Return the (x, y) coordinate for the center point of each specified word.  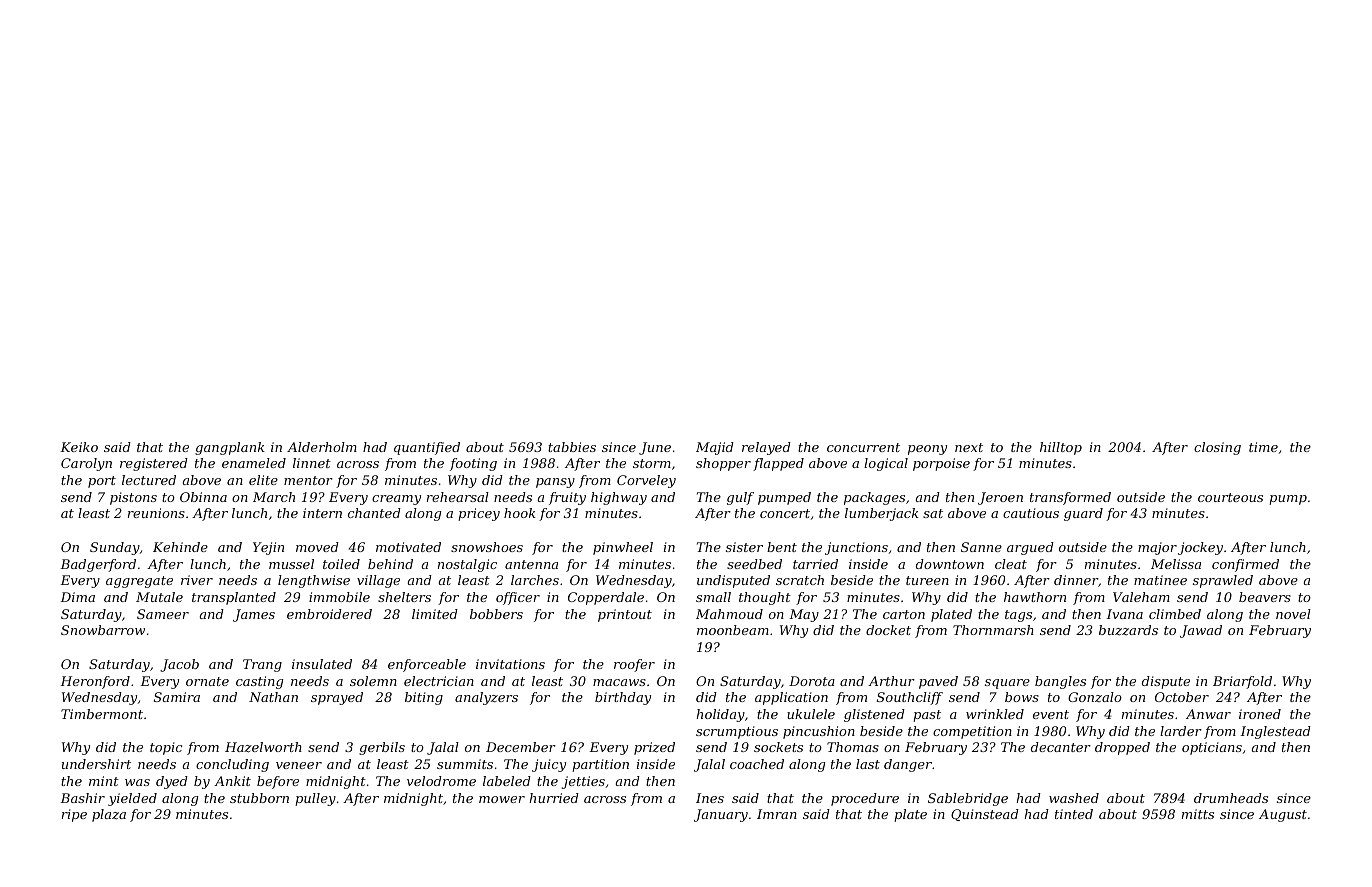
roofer (634, 665)
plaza (109, 815)
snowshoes (487, 547)
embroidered (329, 614)
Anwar (1208, 714)
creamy (396, 500)
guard (1083, 514)
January (721, 815)
